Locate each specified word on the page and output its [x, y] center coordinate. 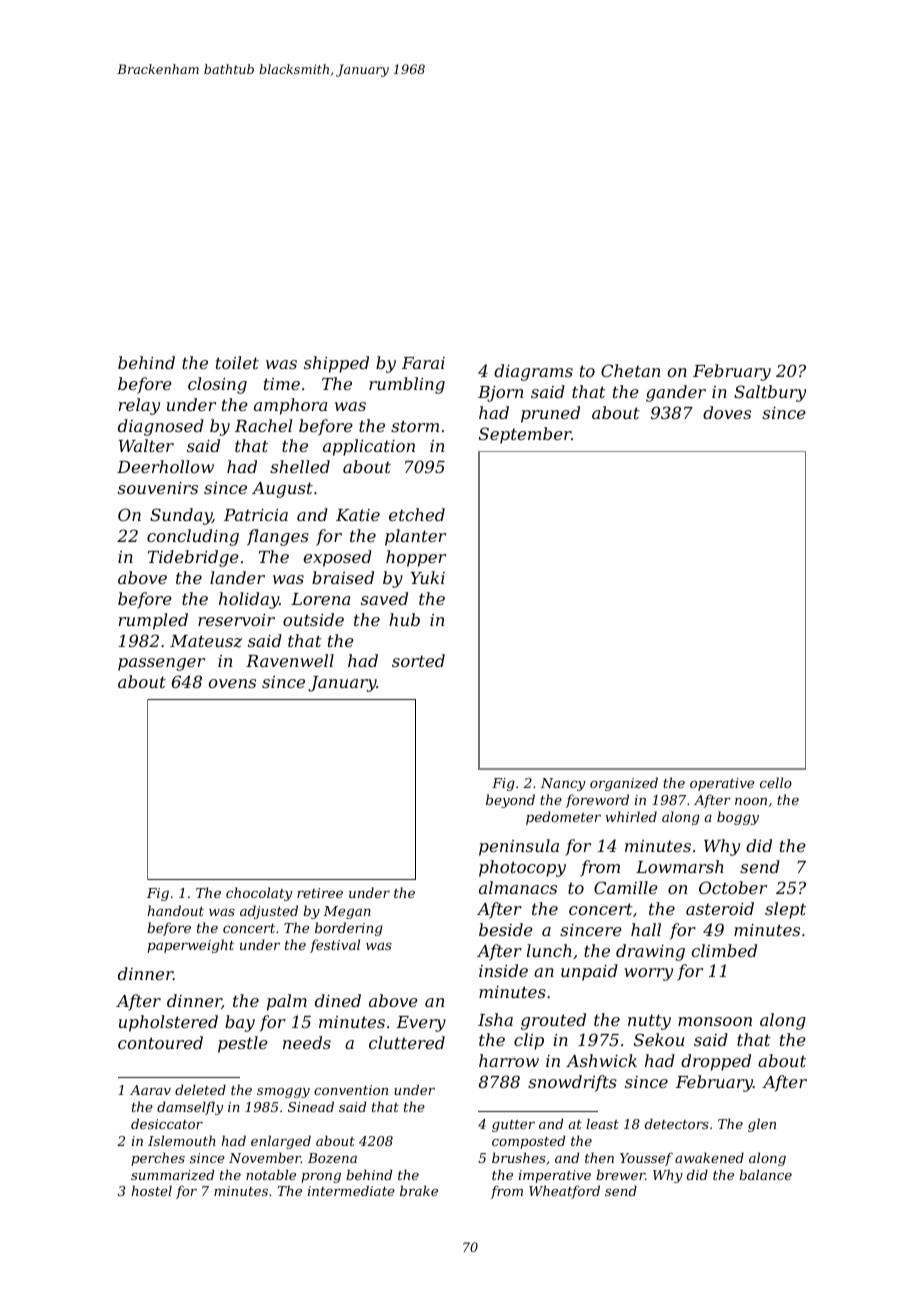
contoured [160, 1042]
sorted [418, 660]
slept [785, 910]
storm [415, 426]
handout [176, 910]
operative [722, 784]
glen [762, 1125]
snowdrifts [572, 1083]
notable [271, 1174]
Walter [146, 445]
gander [676, 393]
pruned [550, 414]
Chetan [630, 370]
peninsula [519, 847]
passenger [161, 664]
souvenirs [158, 488]
